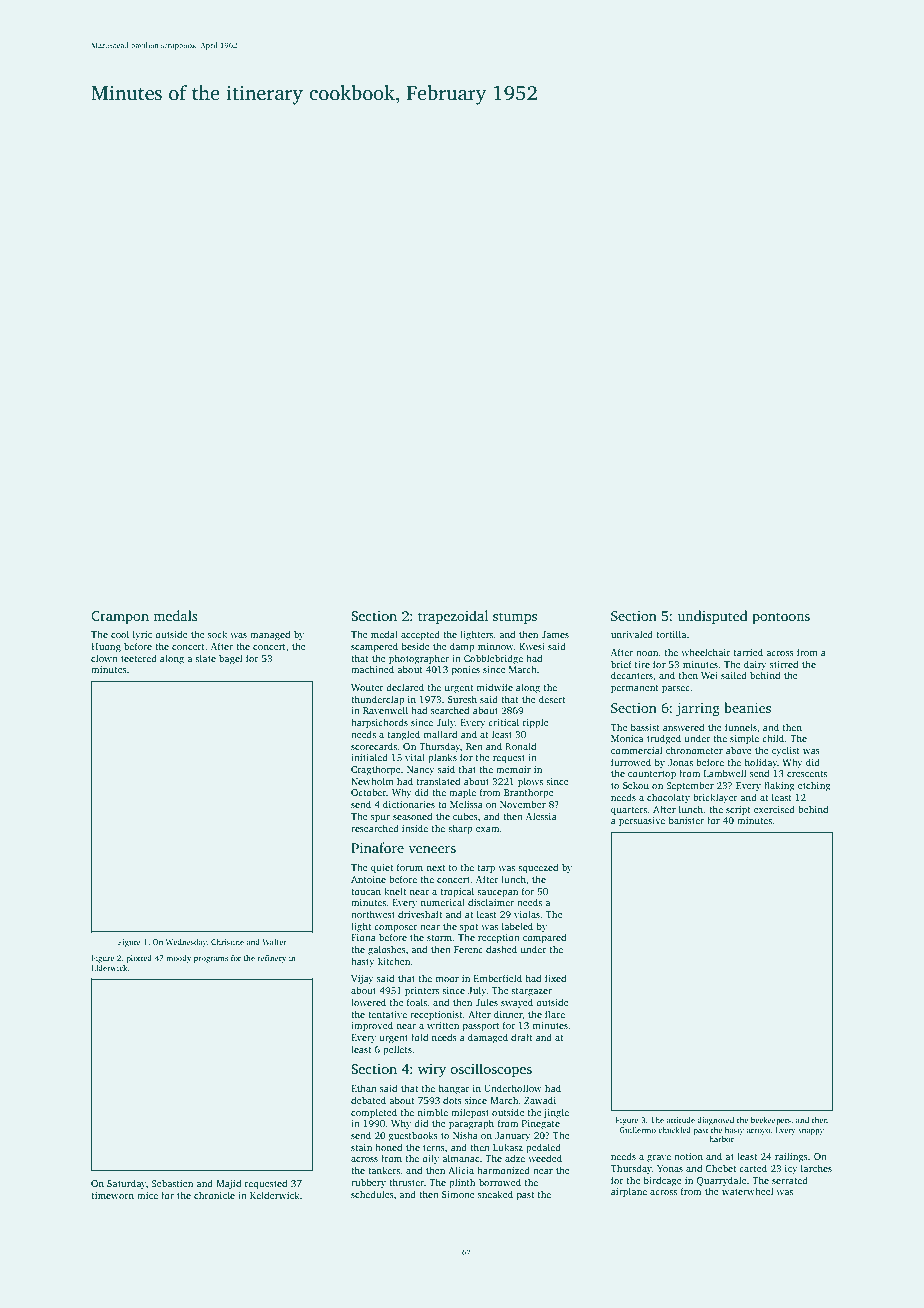 The image size is (924, 1308). Describe the element at coordinates (186, 943) in the image. I see `Wednesday` at that location.
